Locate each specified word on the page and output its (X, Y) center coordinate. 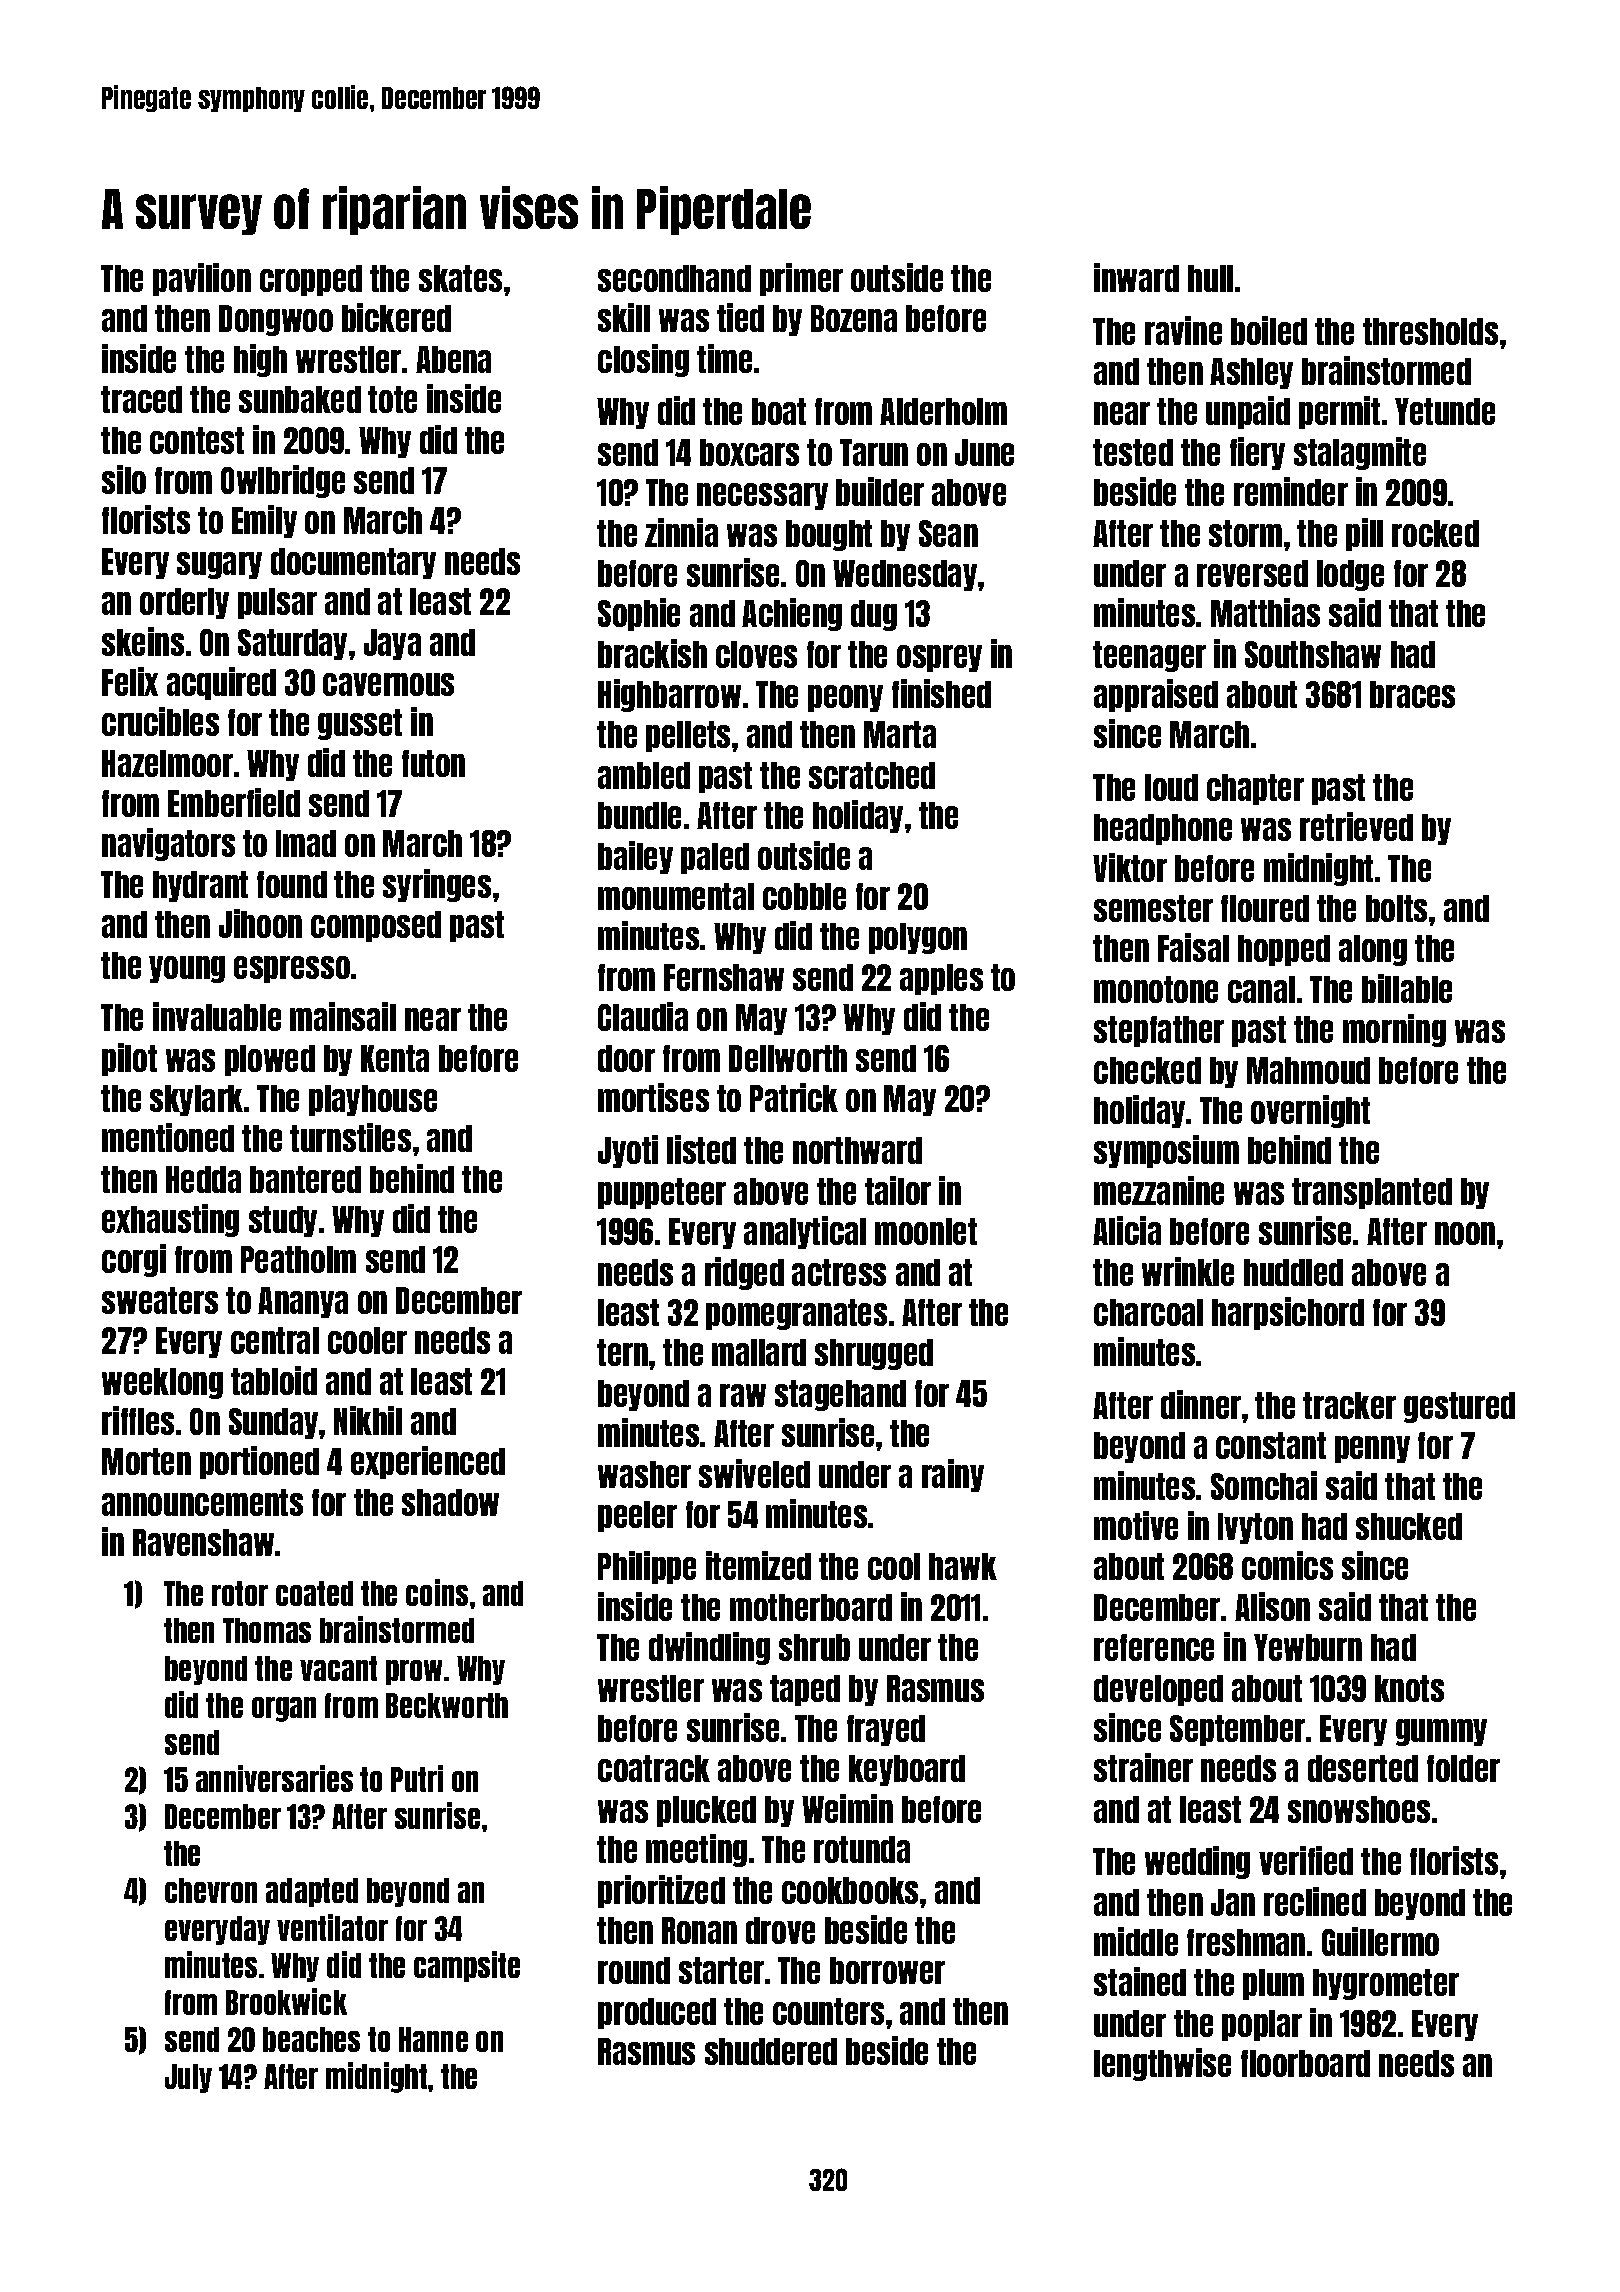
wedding (1197, 1862)
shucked (1409, 1526)
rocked (1435, 533)
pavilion (202, 279)
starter (721, 1970)
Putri (417, 1778)
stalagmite (1360, 453)
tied (740, 317)
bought (829, 535)
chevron (211, 1890)
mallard (759, 1352)
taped (805, 1690)
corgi (134, 1260)
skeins (143, 641)
